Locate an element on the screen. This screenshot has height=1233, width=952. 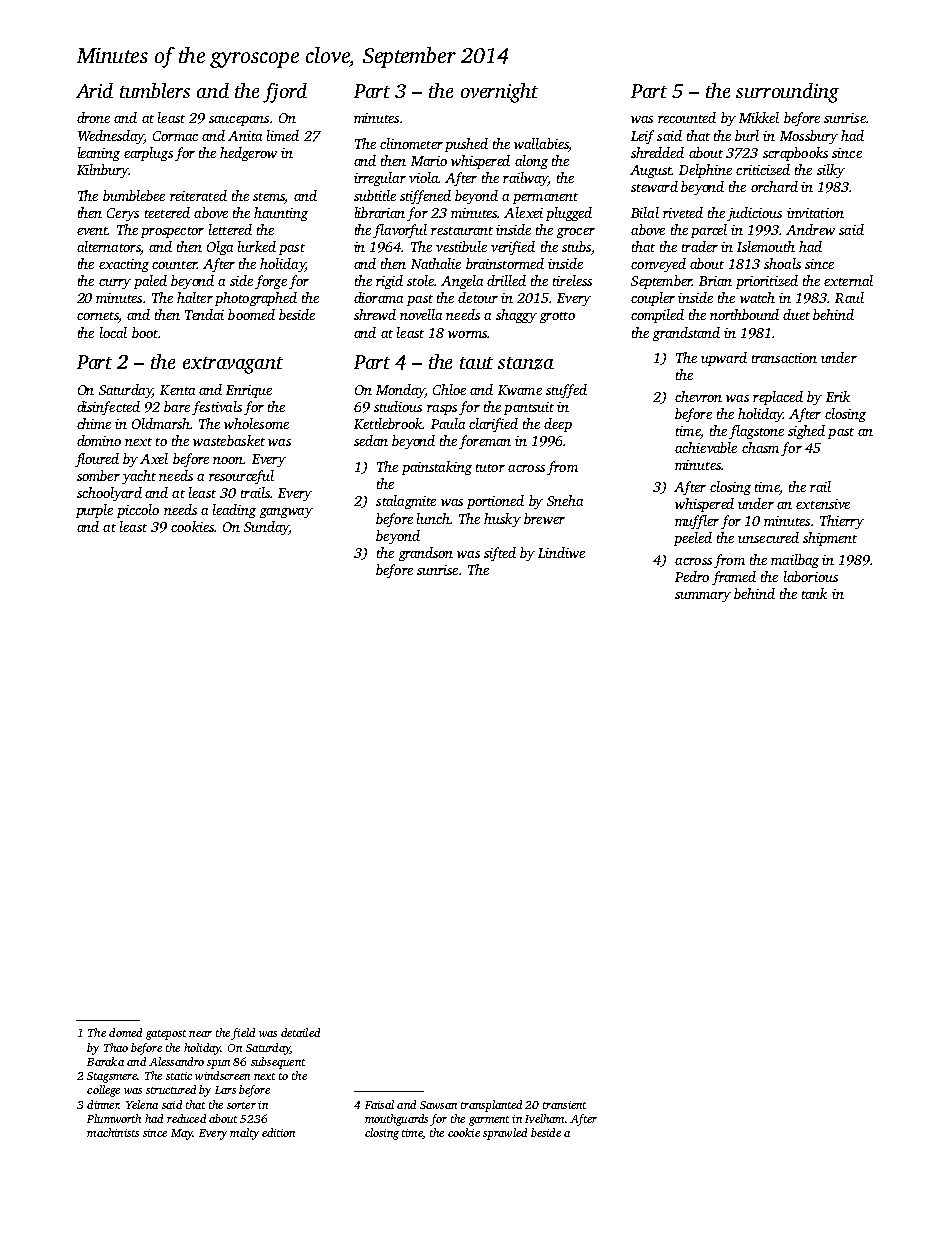
purple is located at coordinates (94, 511).
